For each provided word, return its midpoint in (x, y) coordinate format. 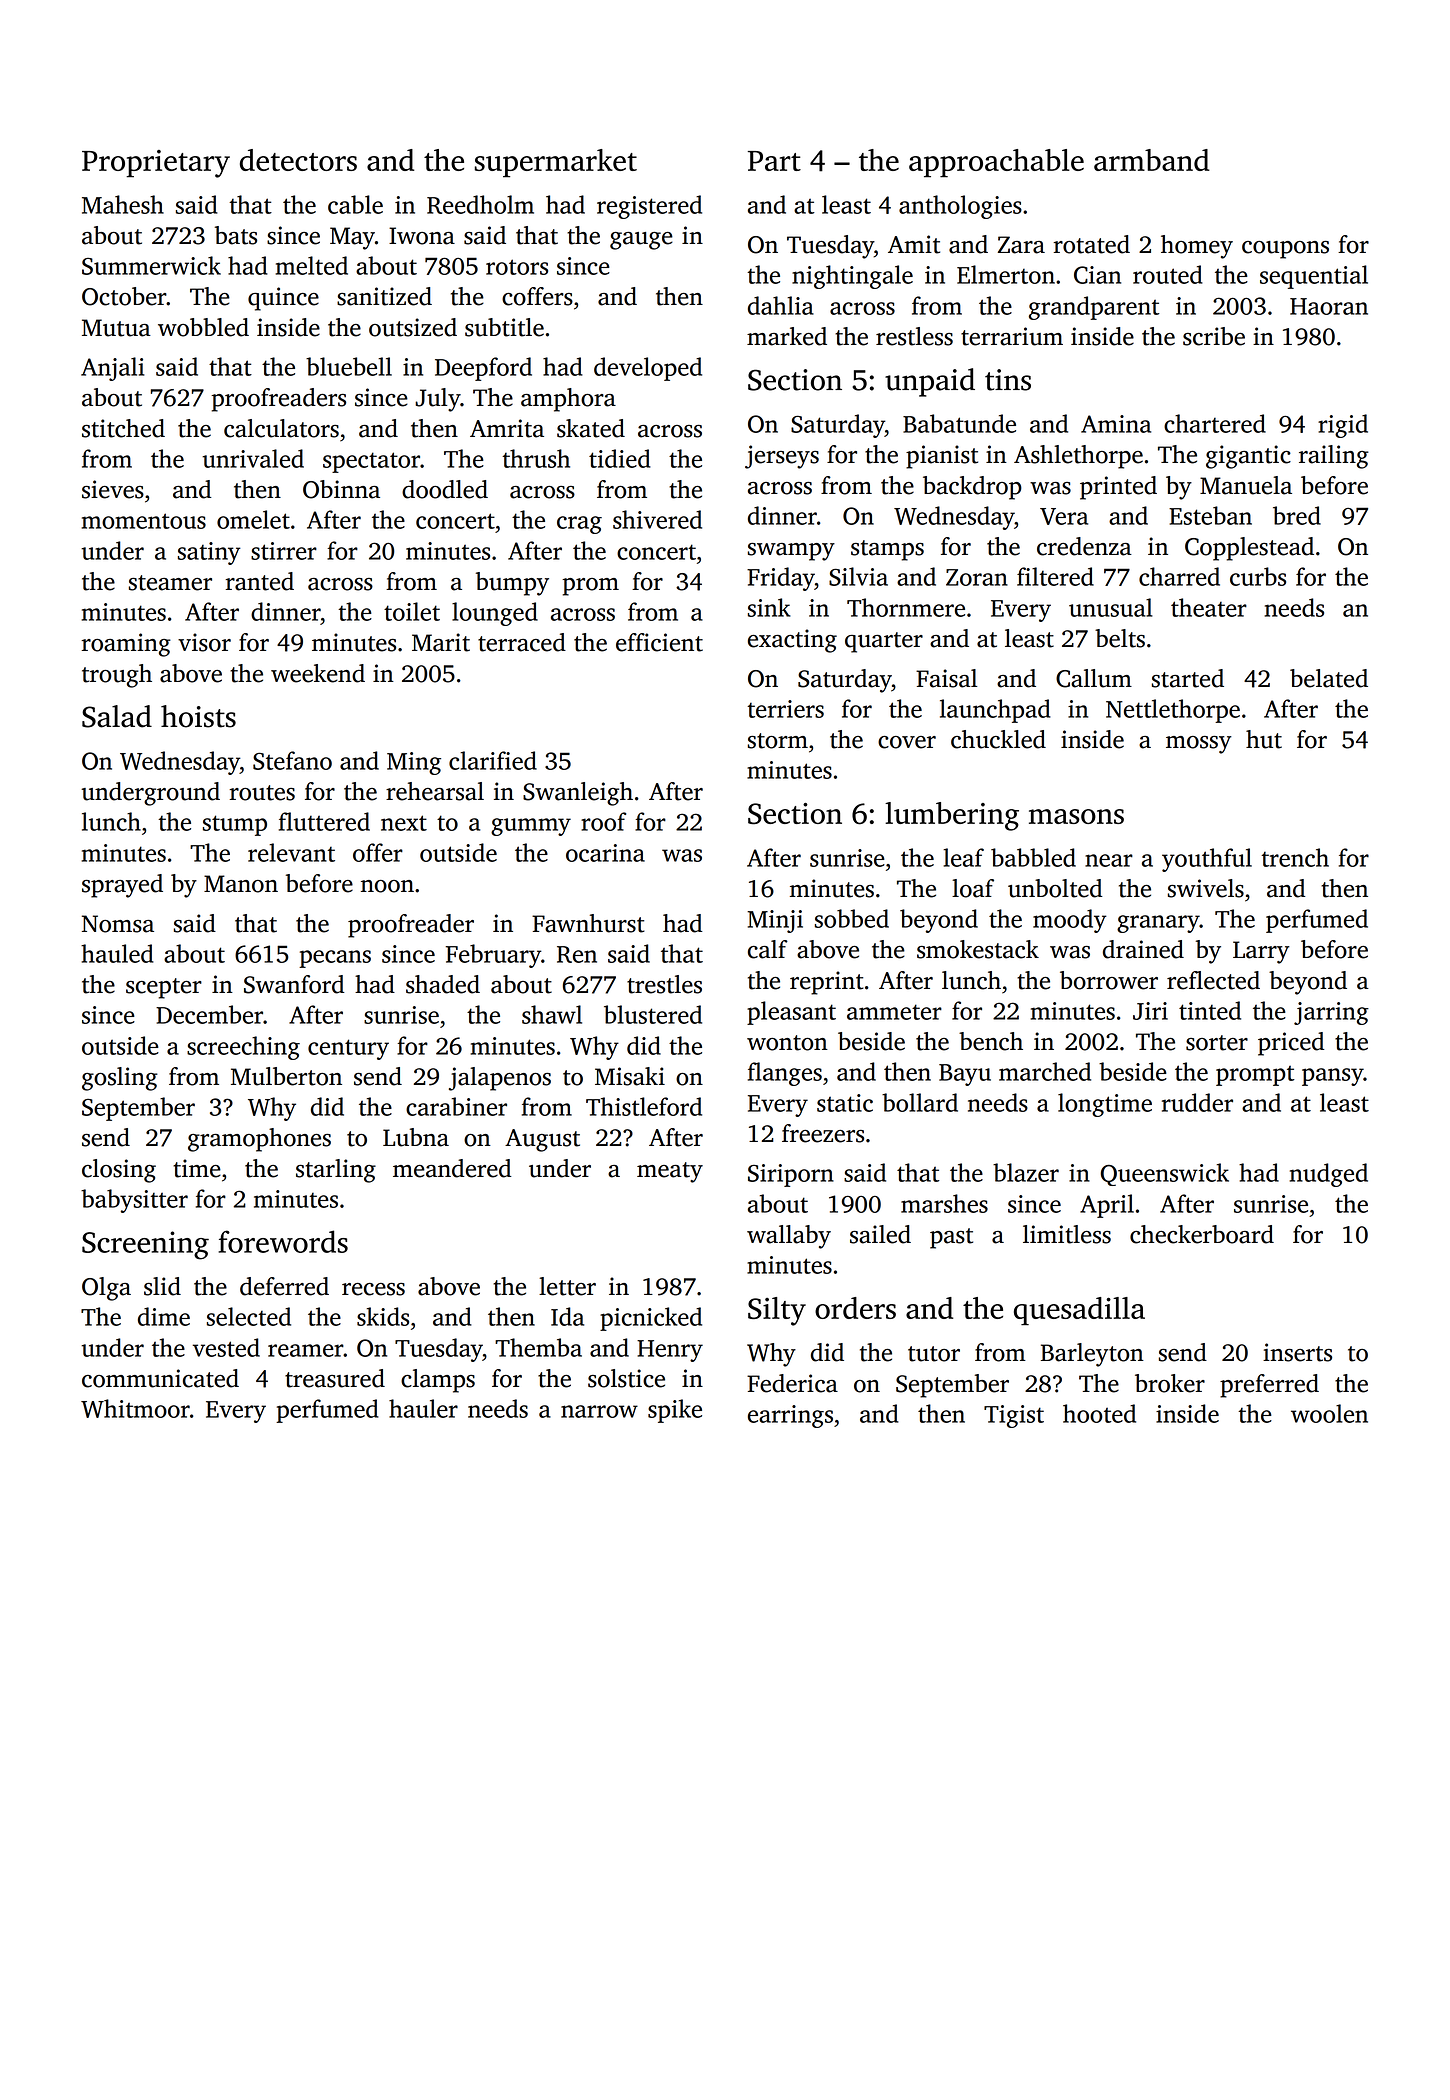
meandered (452, 1168)
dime (164, 1316)
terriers (785, 709)
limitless (1067, 1234)
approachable (996, 163)
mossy (1199, 745)
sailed (880, 1234)
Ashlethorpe (1078, 457)
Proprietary (156, 164)
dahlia (781, 305)
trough (117, 676)
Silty (777, 1311)
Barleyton (1092, 1355)
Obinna (341, 489)
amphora (568, 400)
